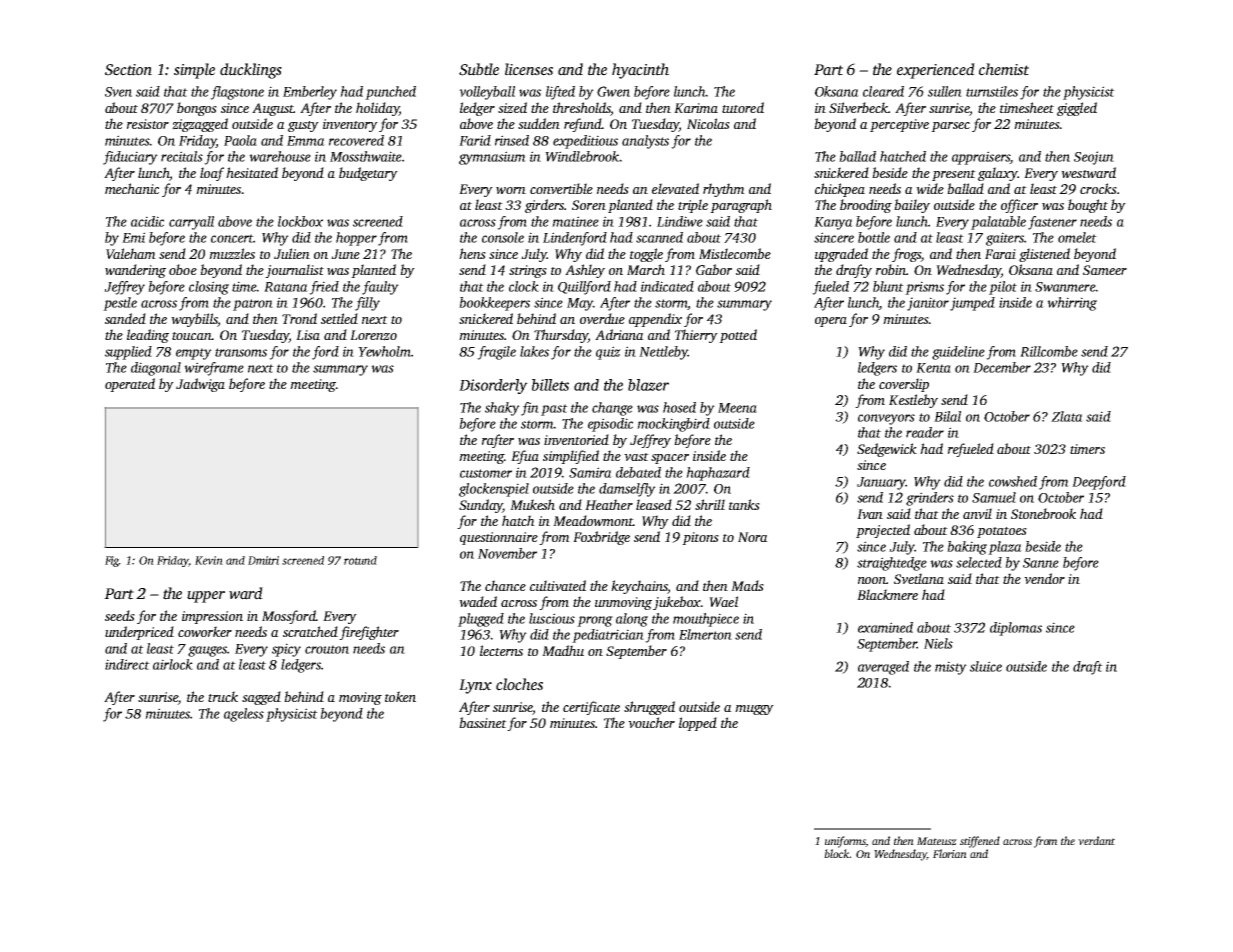 The height and width of the screenshot is (952, 1233). What do you see at coordinates (885, 627) in the screenshot?
I see `examined` at bounding box center [885, 627].
